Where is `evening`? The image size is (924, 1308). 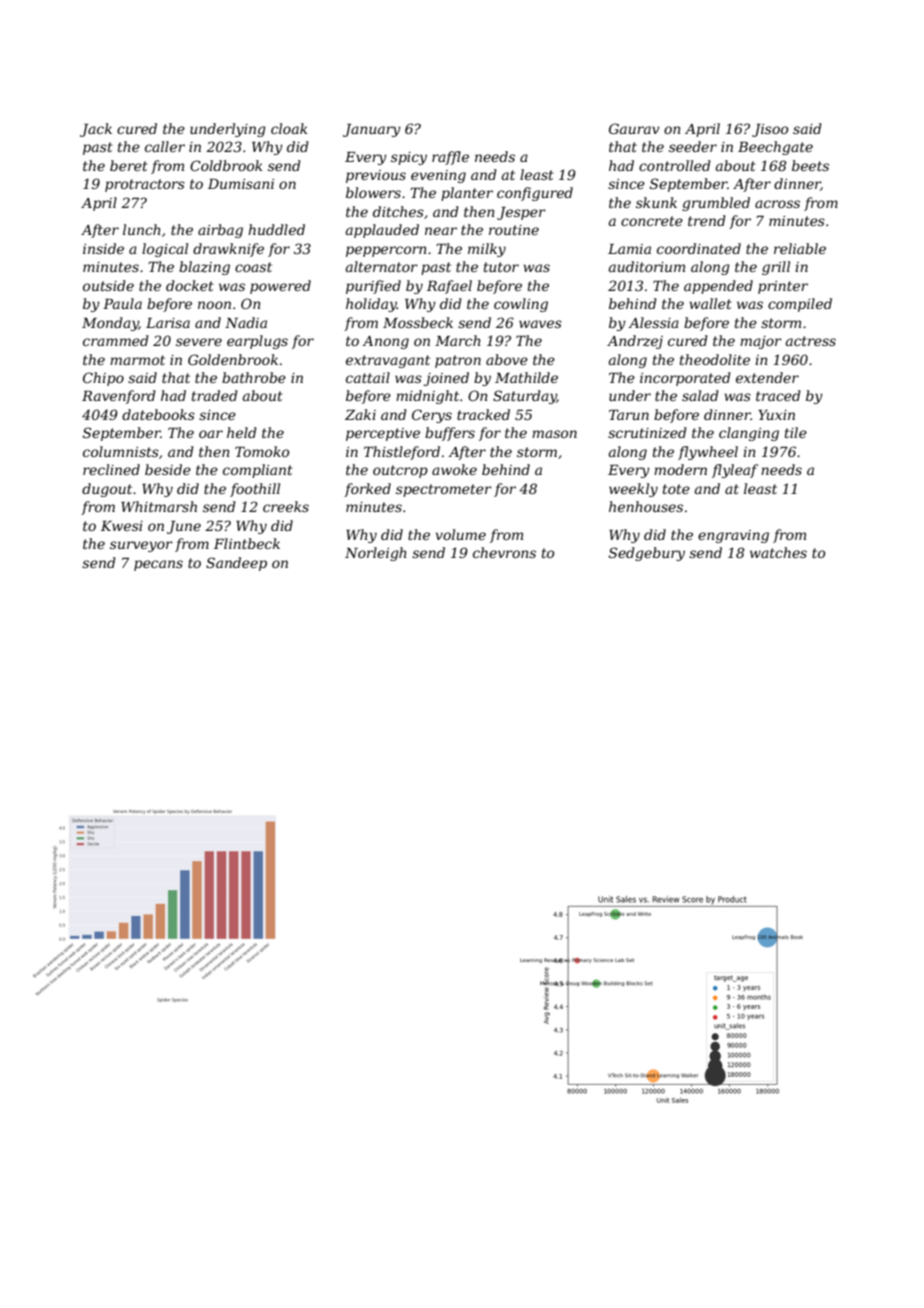 evening is located at coordinates (438, 176).
